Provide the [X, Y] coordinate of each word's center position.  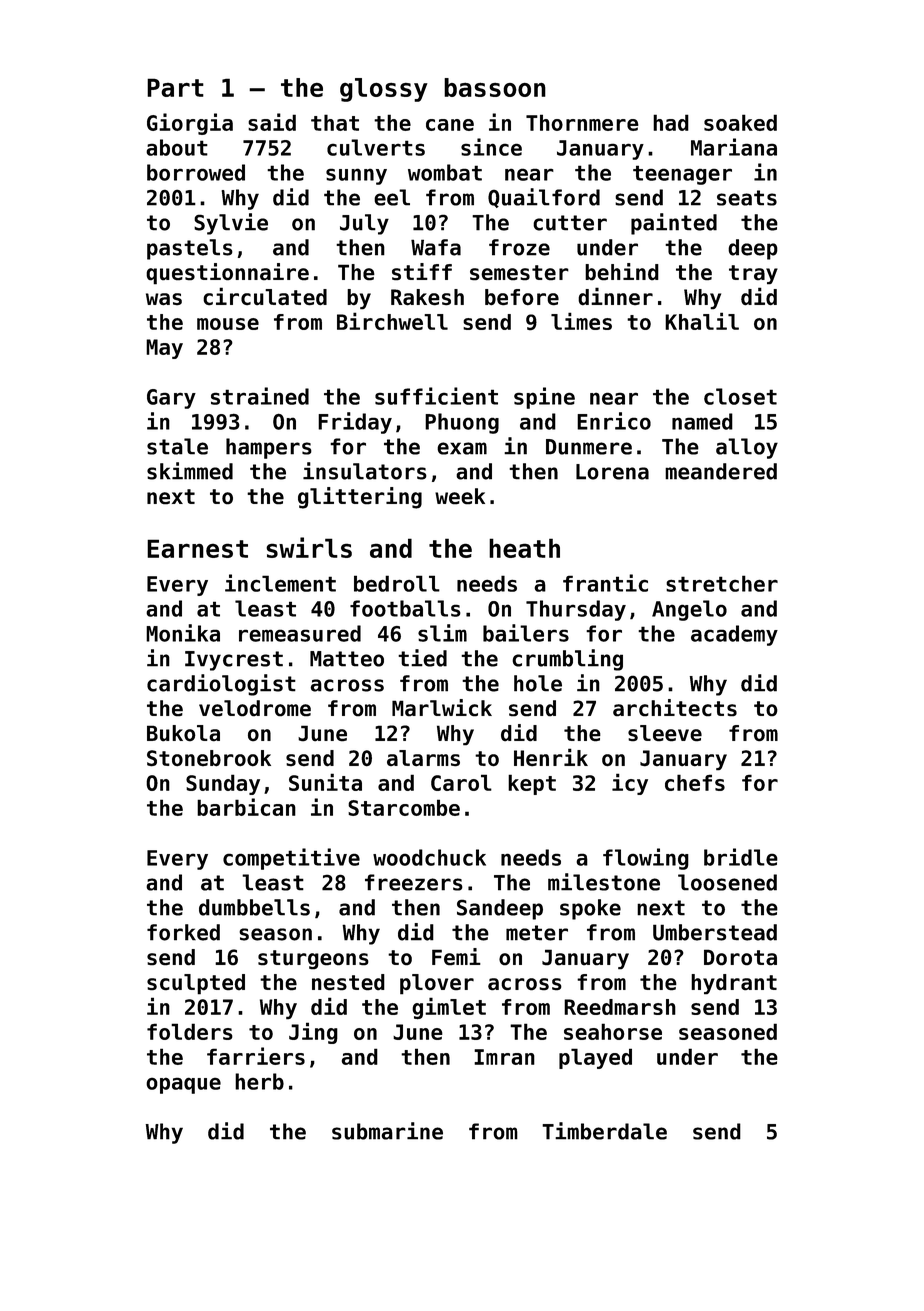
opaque [183, 1085]
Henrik [551, 757]
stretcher [722, 583]
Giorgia [190, 124]
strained [260, 396]
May [164, 349]
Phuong [462, 423]
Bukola [183, 733]
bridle [741, 857]
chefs [695, 782]
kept [532, 784]
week [460, 496]
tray [753, 275]
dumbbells [254, 907]
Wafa [436, 247]
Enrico [614, 421]
